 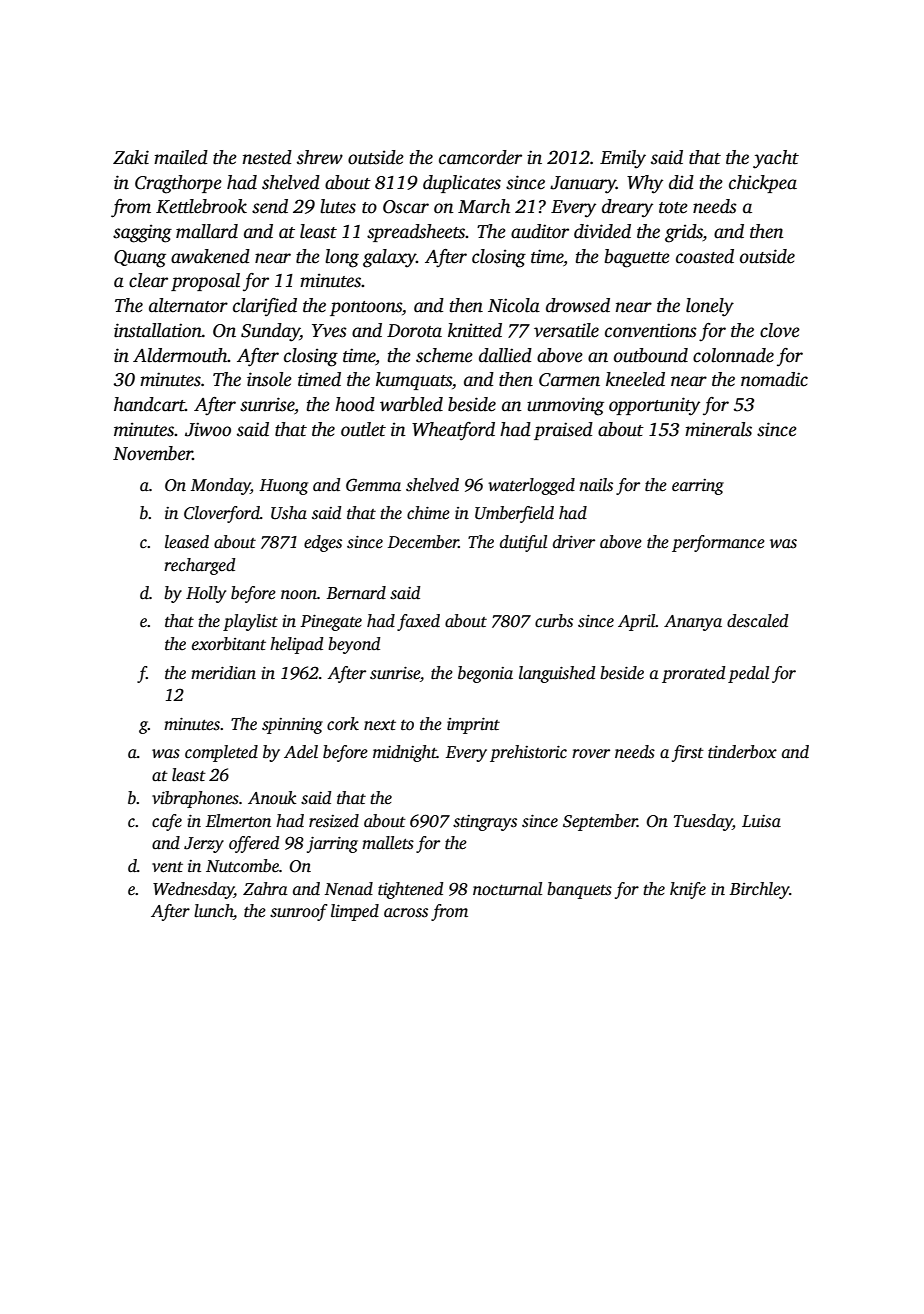 What do you see at coordinates (623, 159) in the page?
I see `Emily` at bounding box center [623, 159].
